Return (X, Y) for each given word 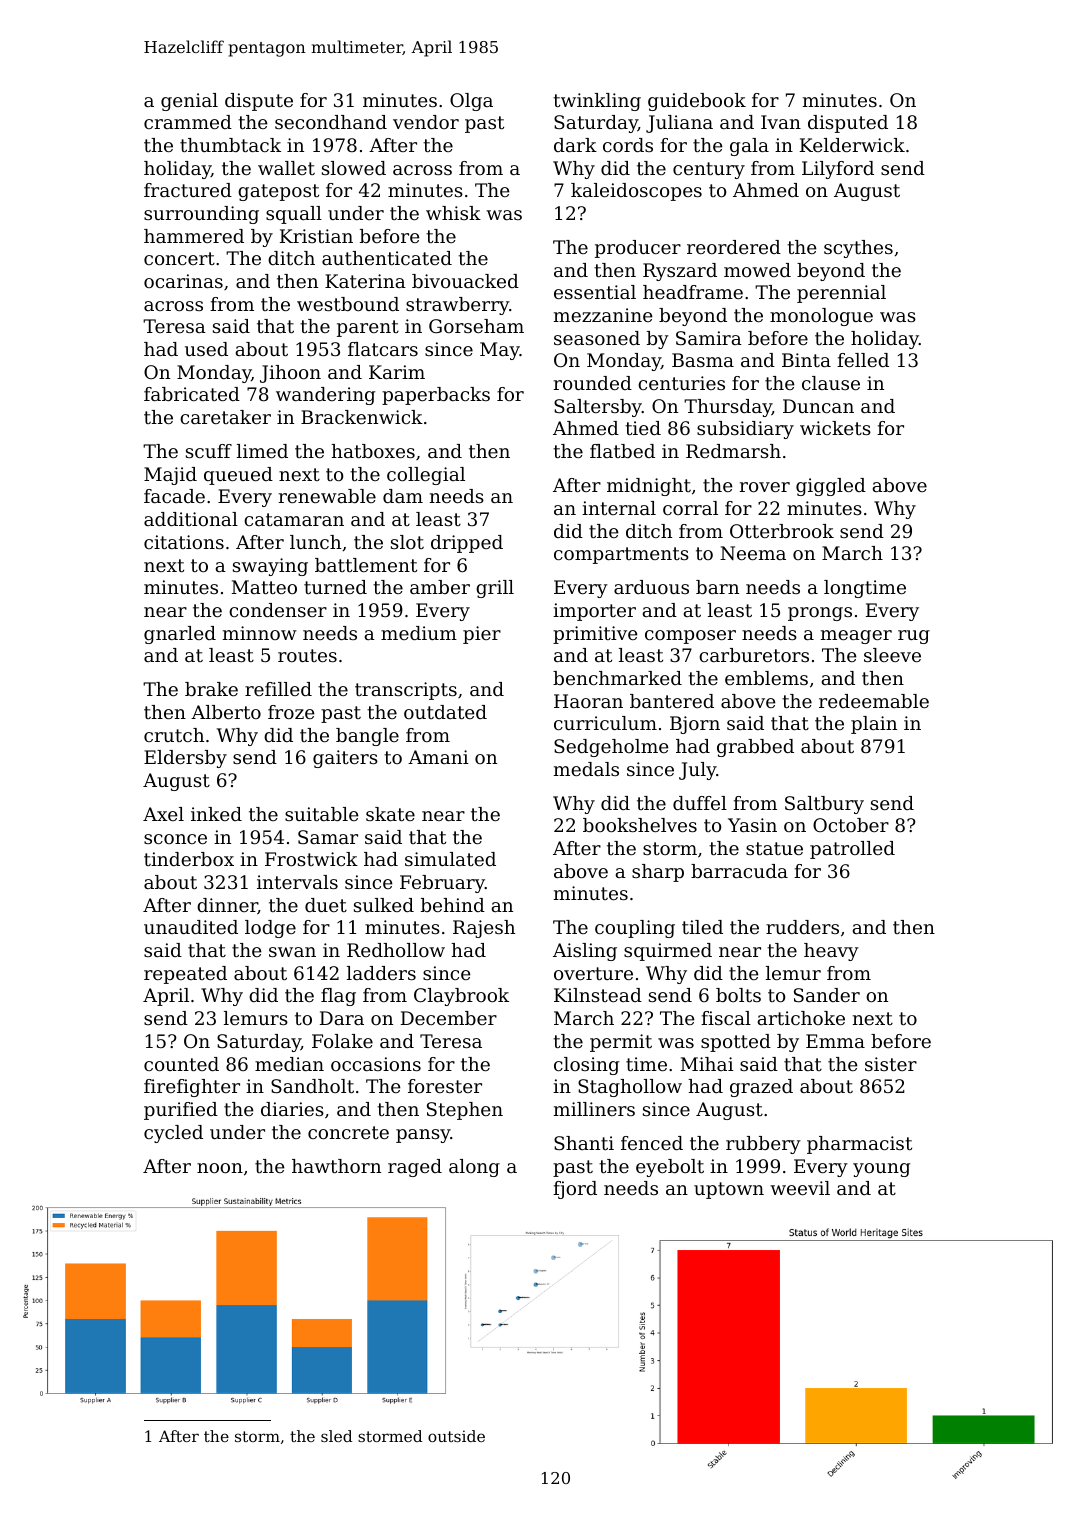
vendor (426, 122)
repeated (185, 975)
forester (445, 1086)
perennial (841, 294)
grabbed (755, 748)
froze (291, 712)
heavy (831, 952)
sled (336, 1436)
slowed (354, 168)
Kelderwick (852, 145)
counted (181, 1064)
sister (891, 1064)
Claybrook (461, 997)
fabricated (192, 394)
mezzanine (603, 315)
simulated (450, 859)
